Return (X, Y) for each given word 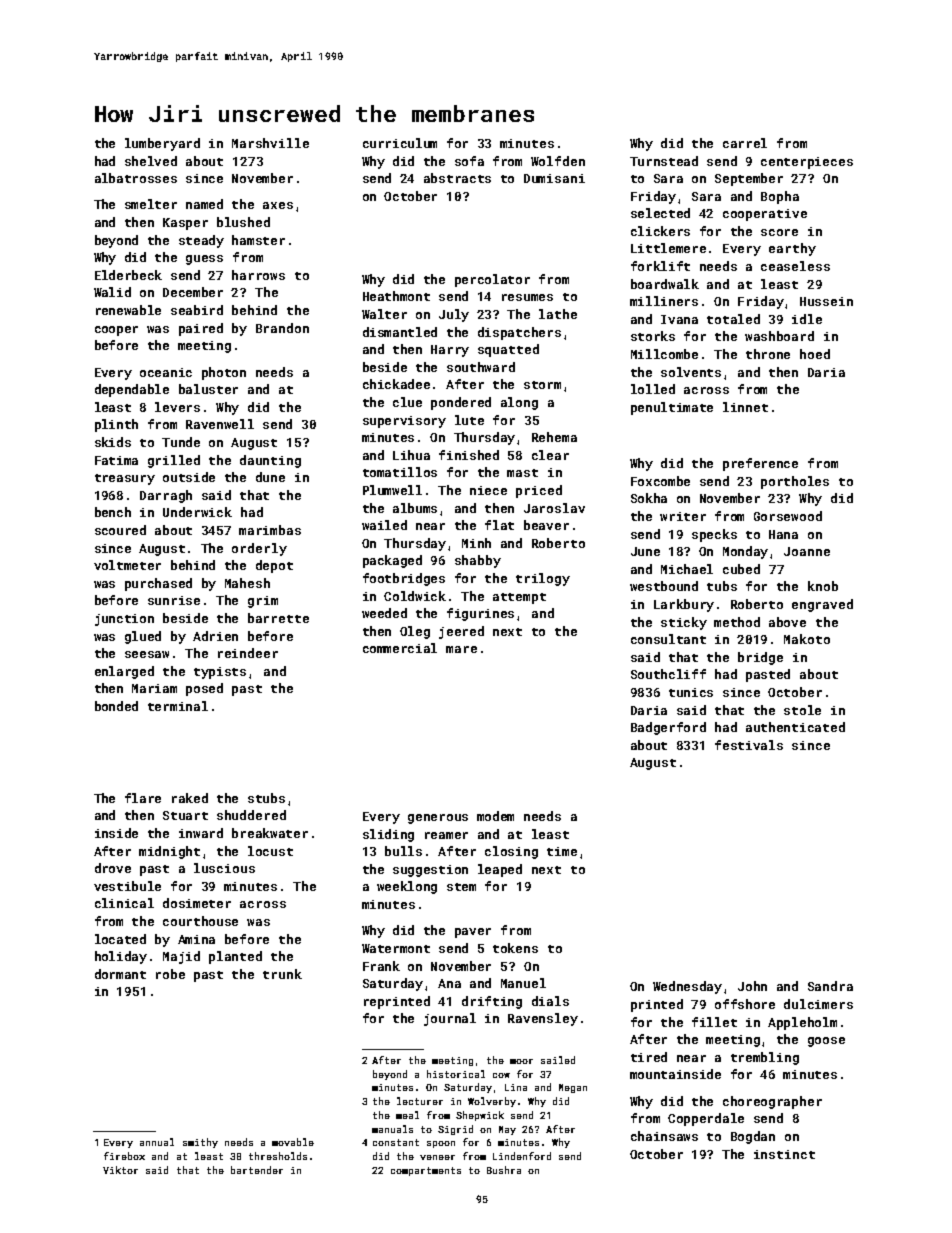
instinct (784, 1154)
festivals (749, 745)
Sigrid (455, 1130)
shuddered (251, 815)
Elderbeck (128, 275)
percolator (492, 280)
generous (438, 819)
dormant (120, 974)
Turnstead (664, 161)
